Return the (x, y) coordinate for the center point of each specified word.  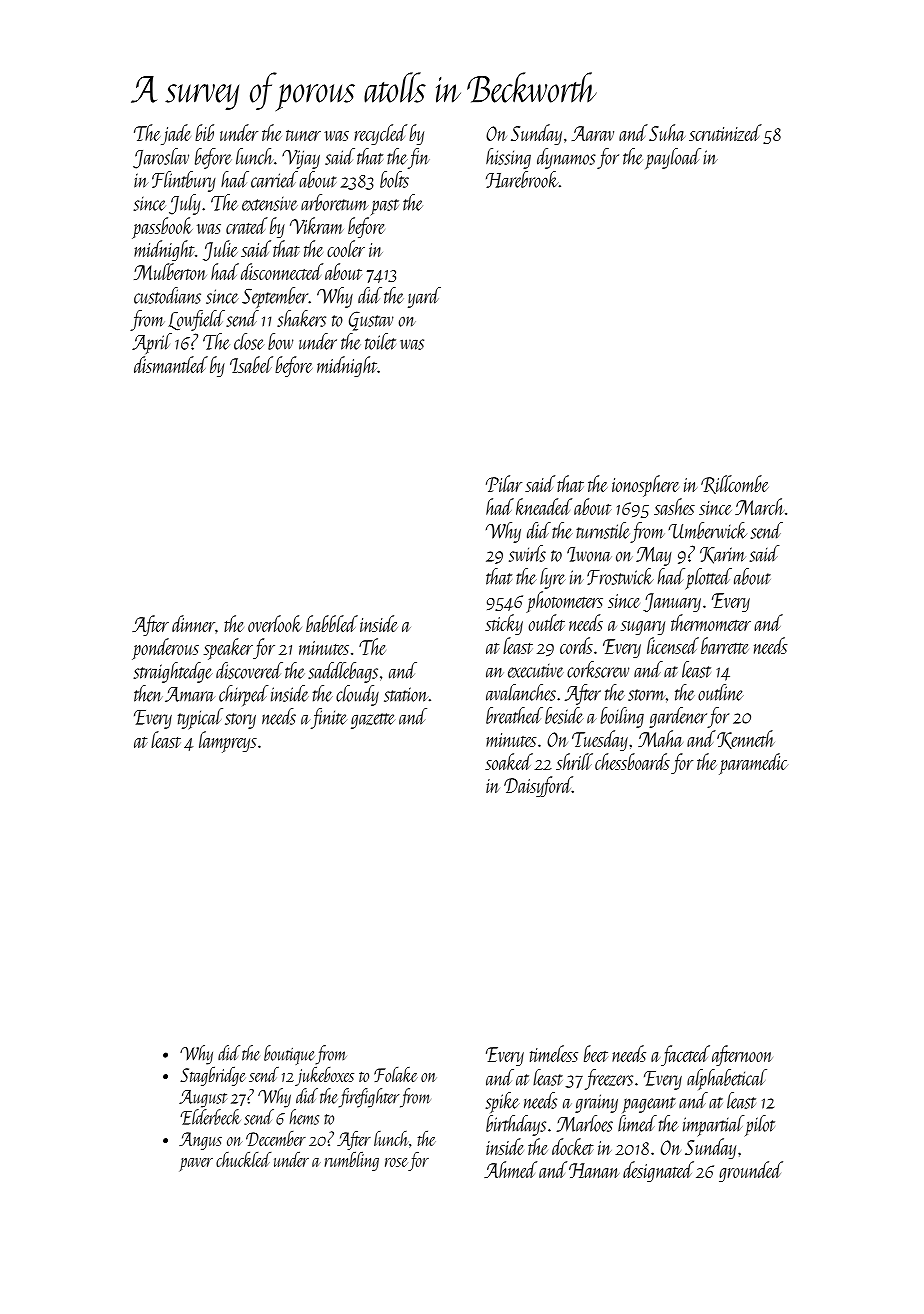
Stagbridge (212, 1076)
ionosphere (645, 486)
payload (673, 158)
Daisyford (538, 786)
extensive (270, 204)
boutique (289, 1055)
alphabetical (727, 1079)
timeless (554, 1053)
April (152, 343)
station (406, 694)
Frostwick (620, 576)
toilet (380, 341)
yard (424, 297)
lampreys (228, 742)
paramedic (753, 764)
